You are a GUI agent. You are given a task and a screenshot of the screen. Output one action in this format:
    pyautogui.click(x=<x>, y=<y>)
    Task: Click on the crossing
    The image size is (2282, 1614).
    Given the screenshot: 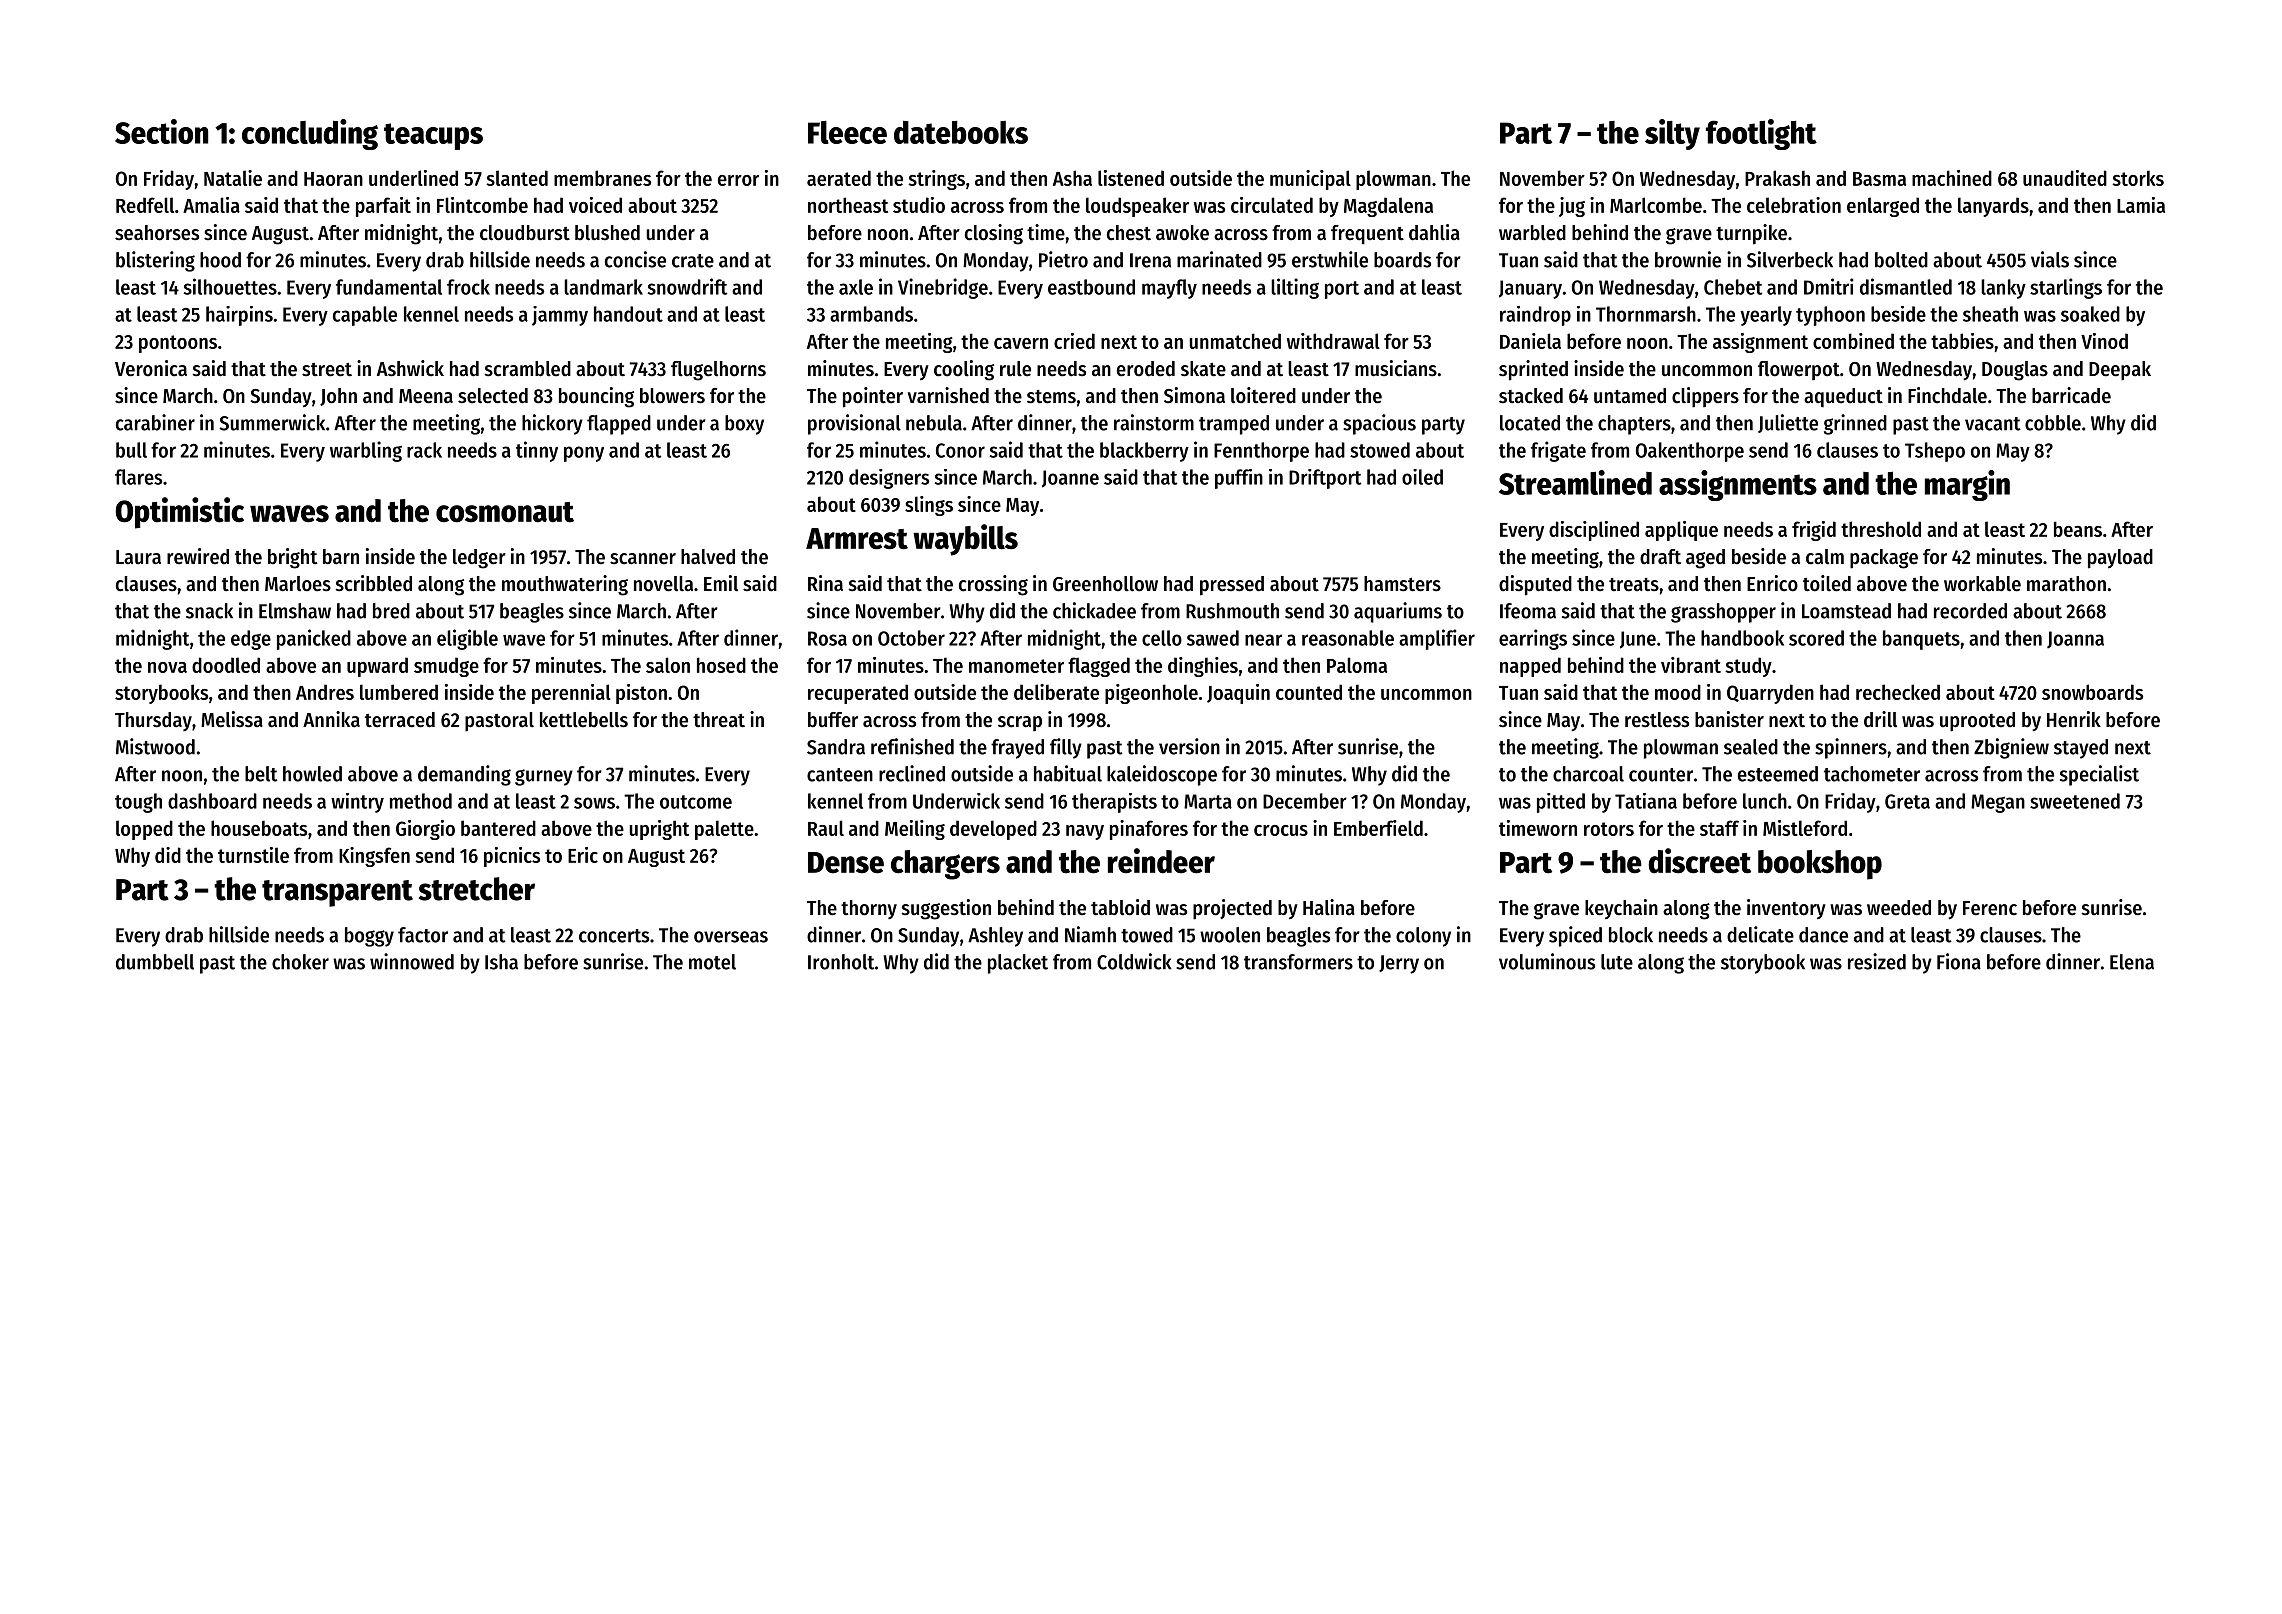 What is the action you would take?
    pyautogui.click(x=993, y=585)
